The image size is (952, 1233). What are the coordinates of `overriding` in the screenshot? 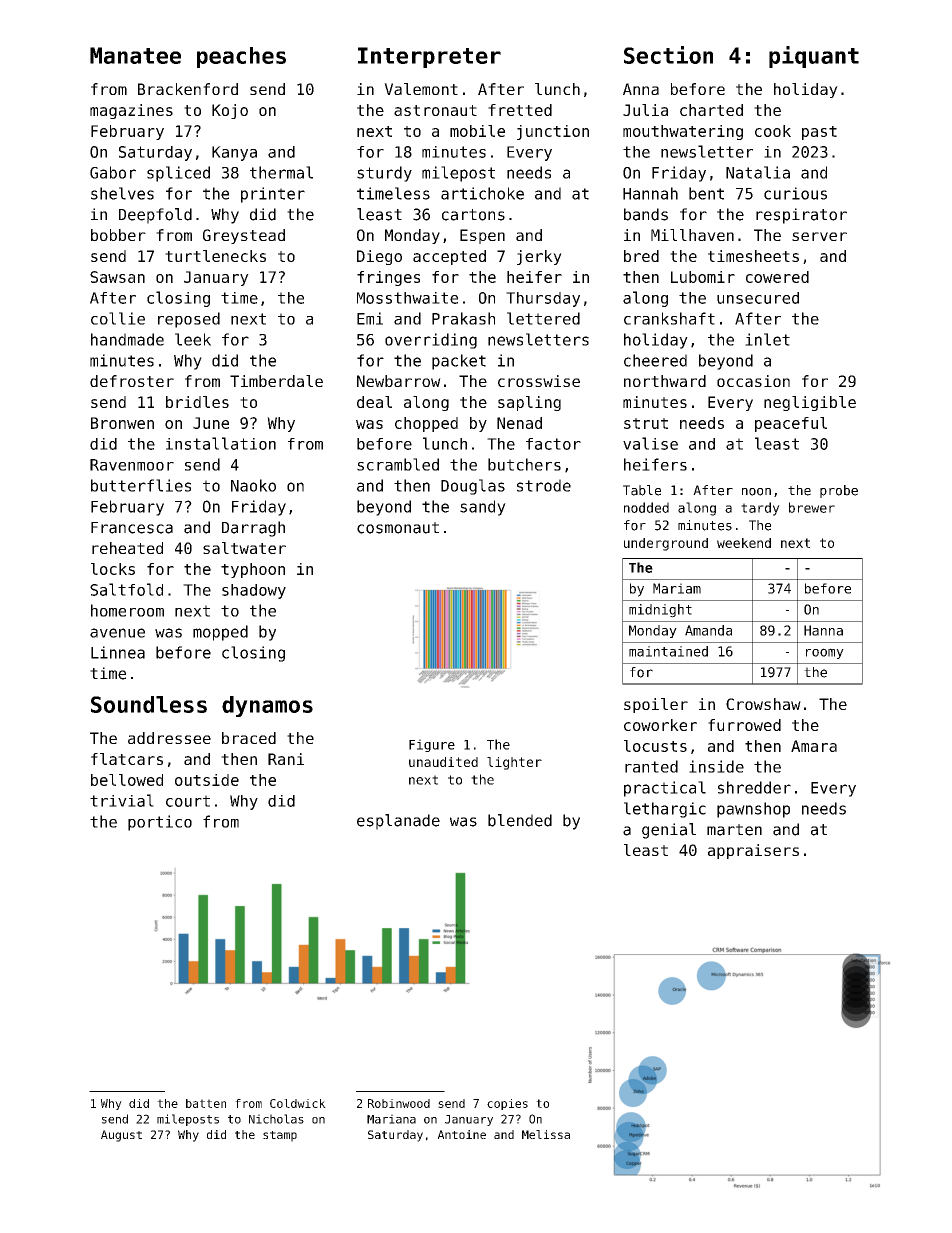 It's located at (431, 341).
